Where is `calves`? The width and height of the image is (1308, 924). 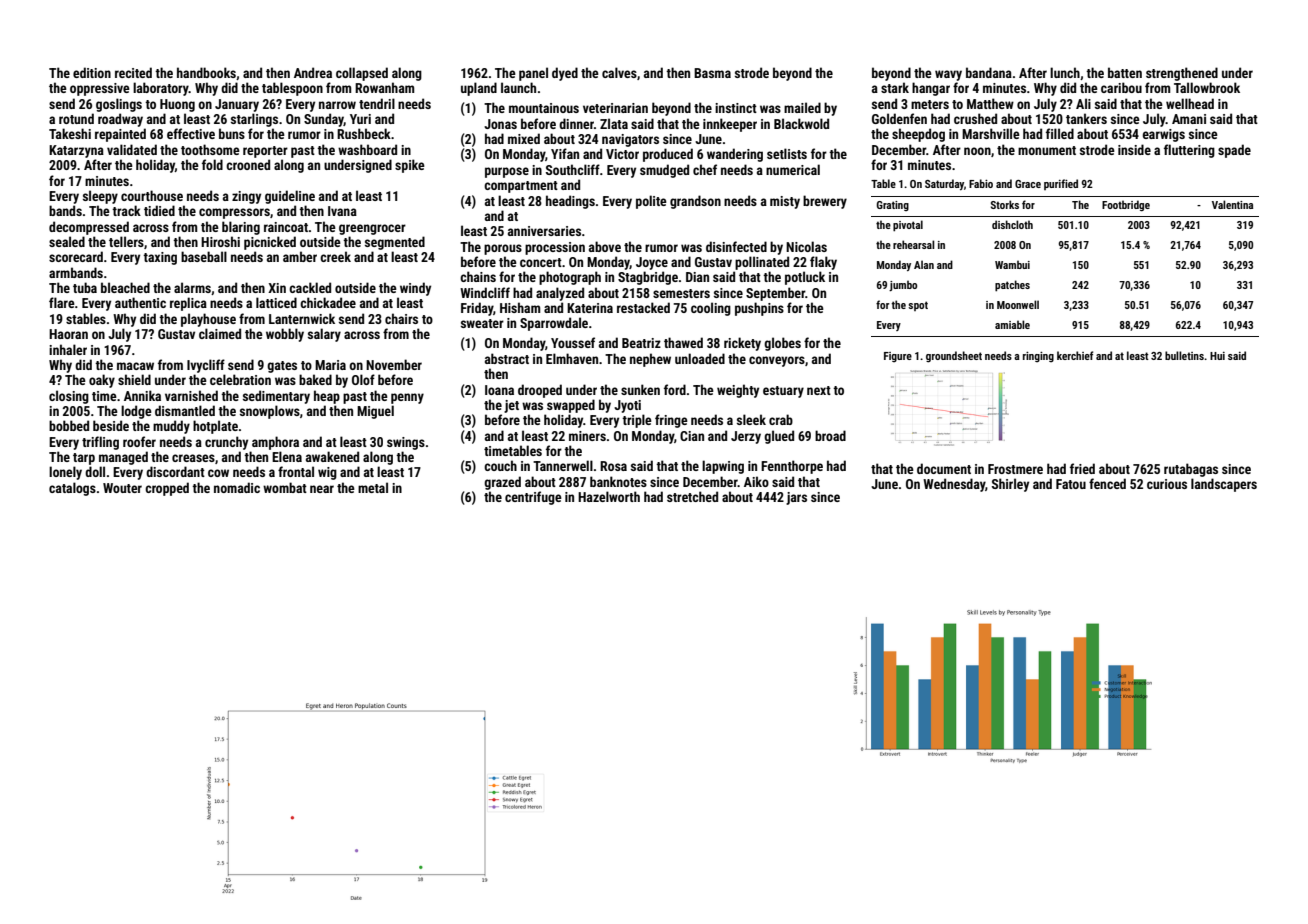
calves is located at coordinates (619, 72).
